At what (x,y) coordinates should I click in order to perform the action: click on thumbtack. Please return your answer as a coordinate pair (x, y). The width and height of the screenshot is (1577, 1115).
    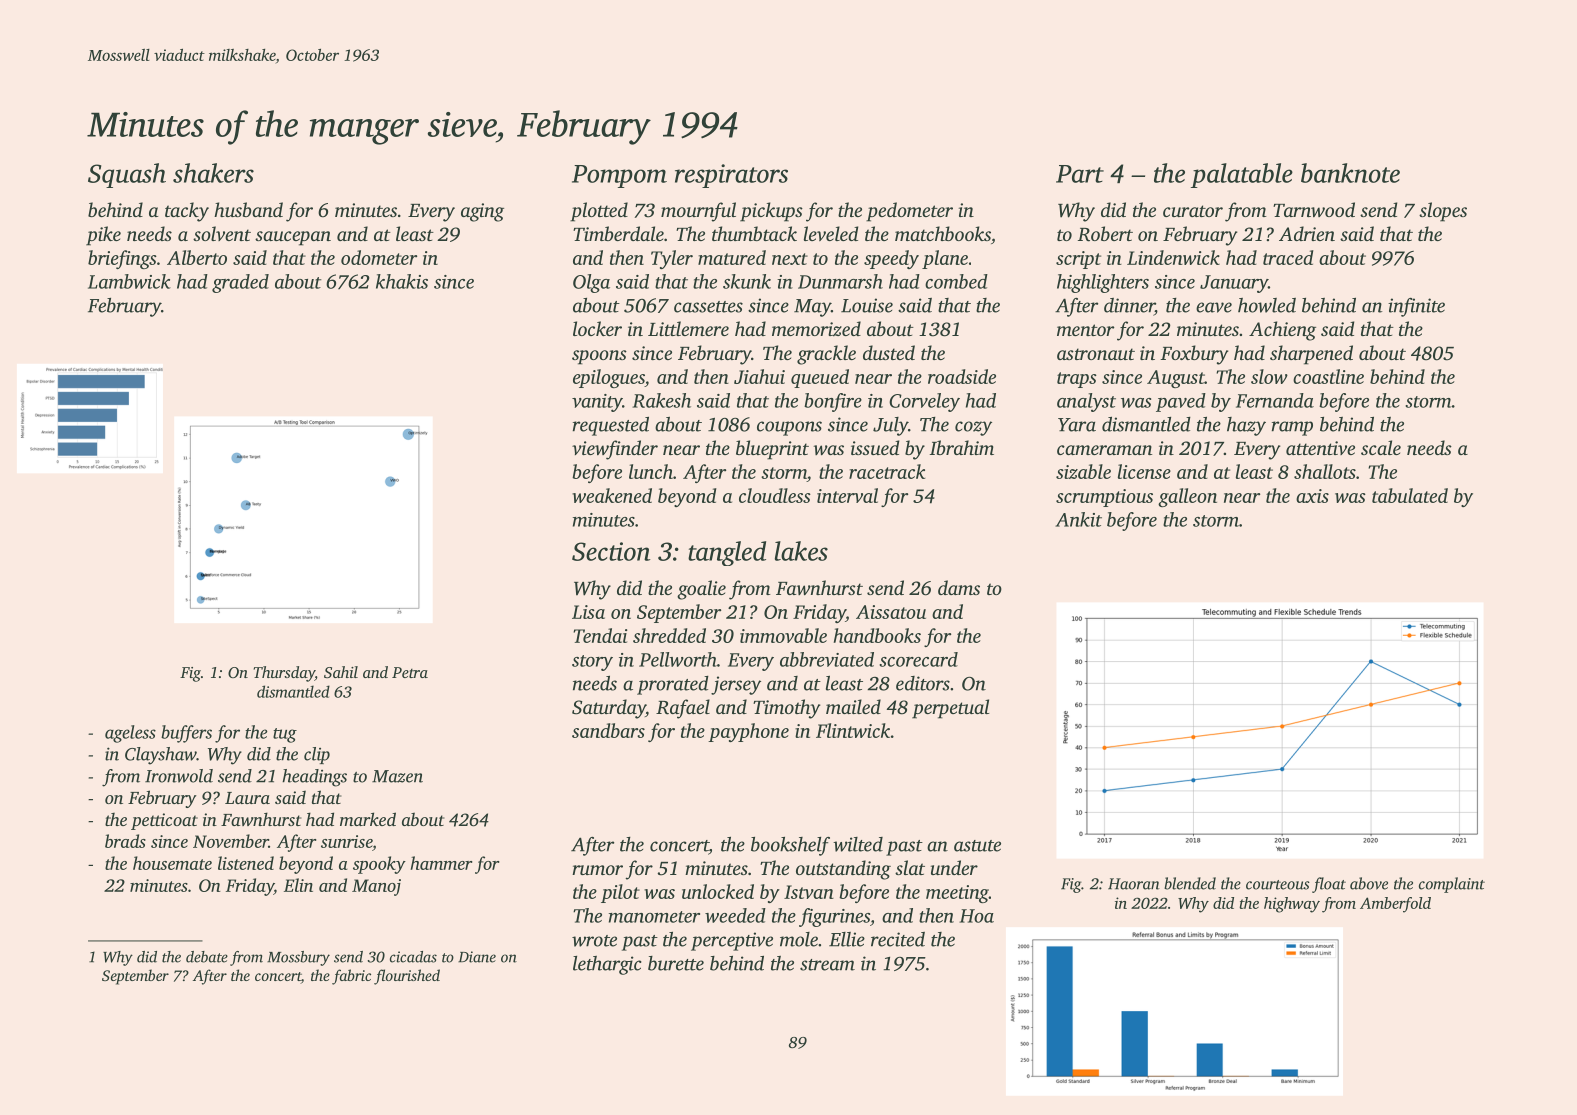
    Looking at the image, I should click on (754, 233).
